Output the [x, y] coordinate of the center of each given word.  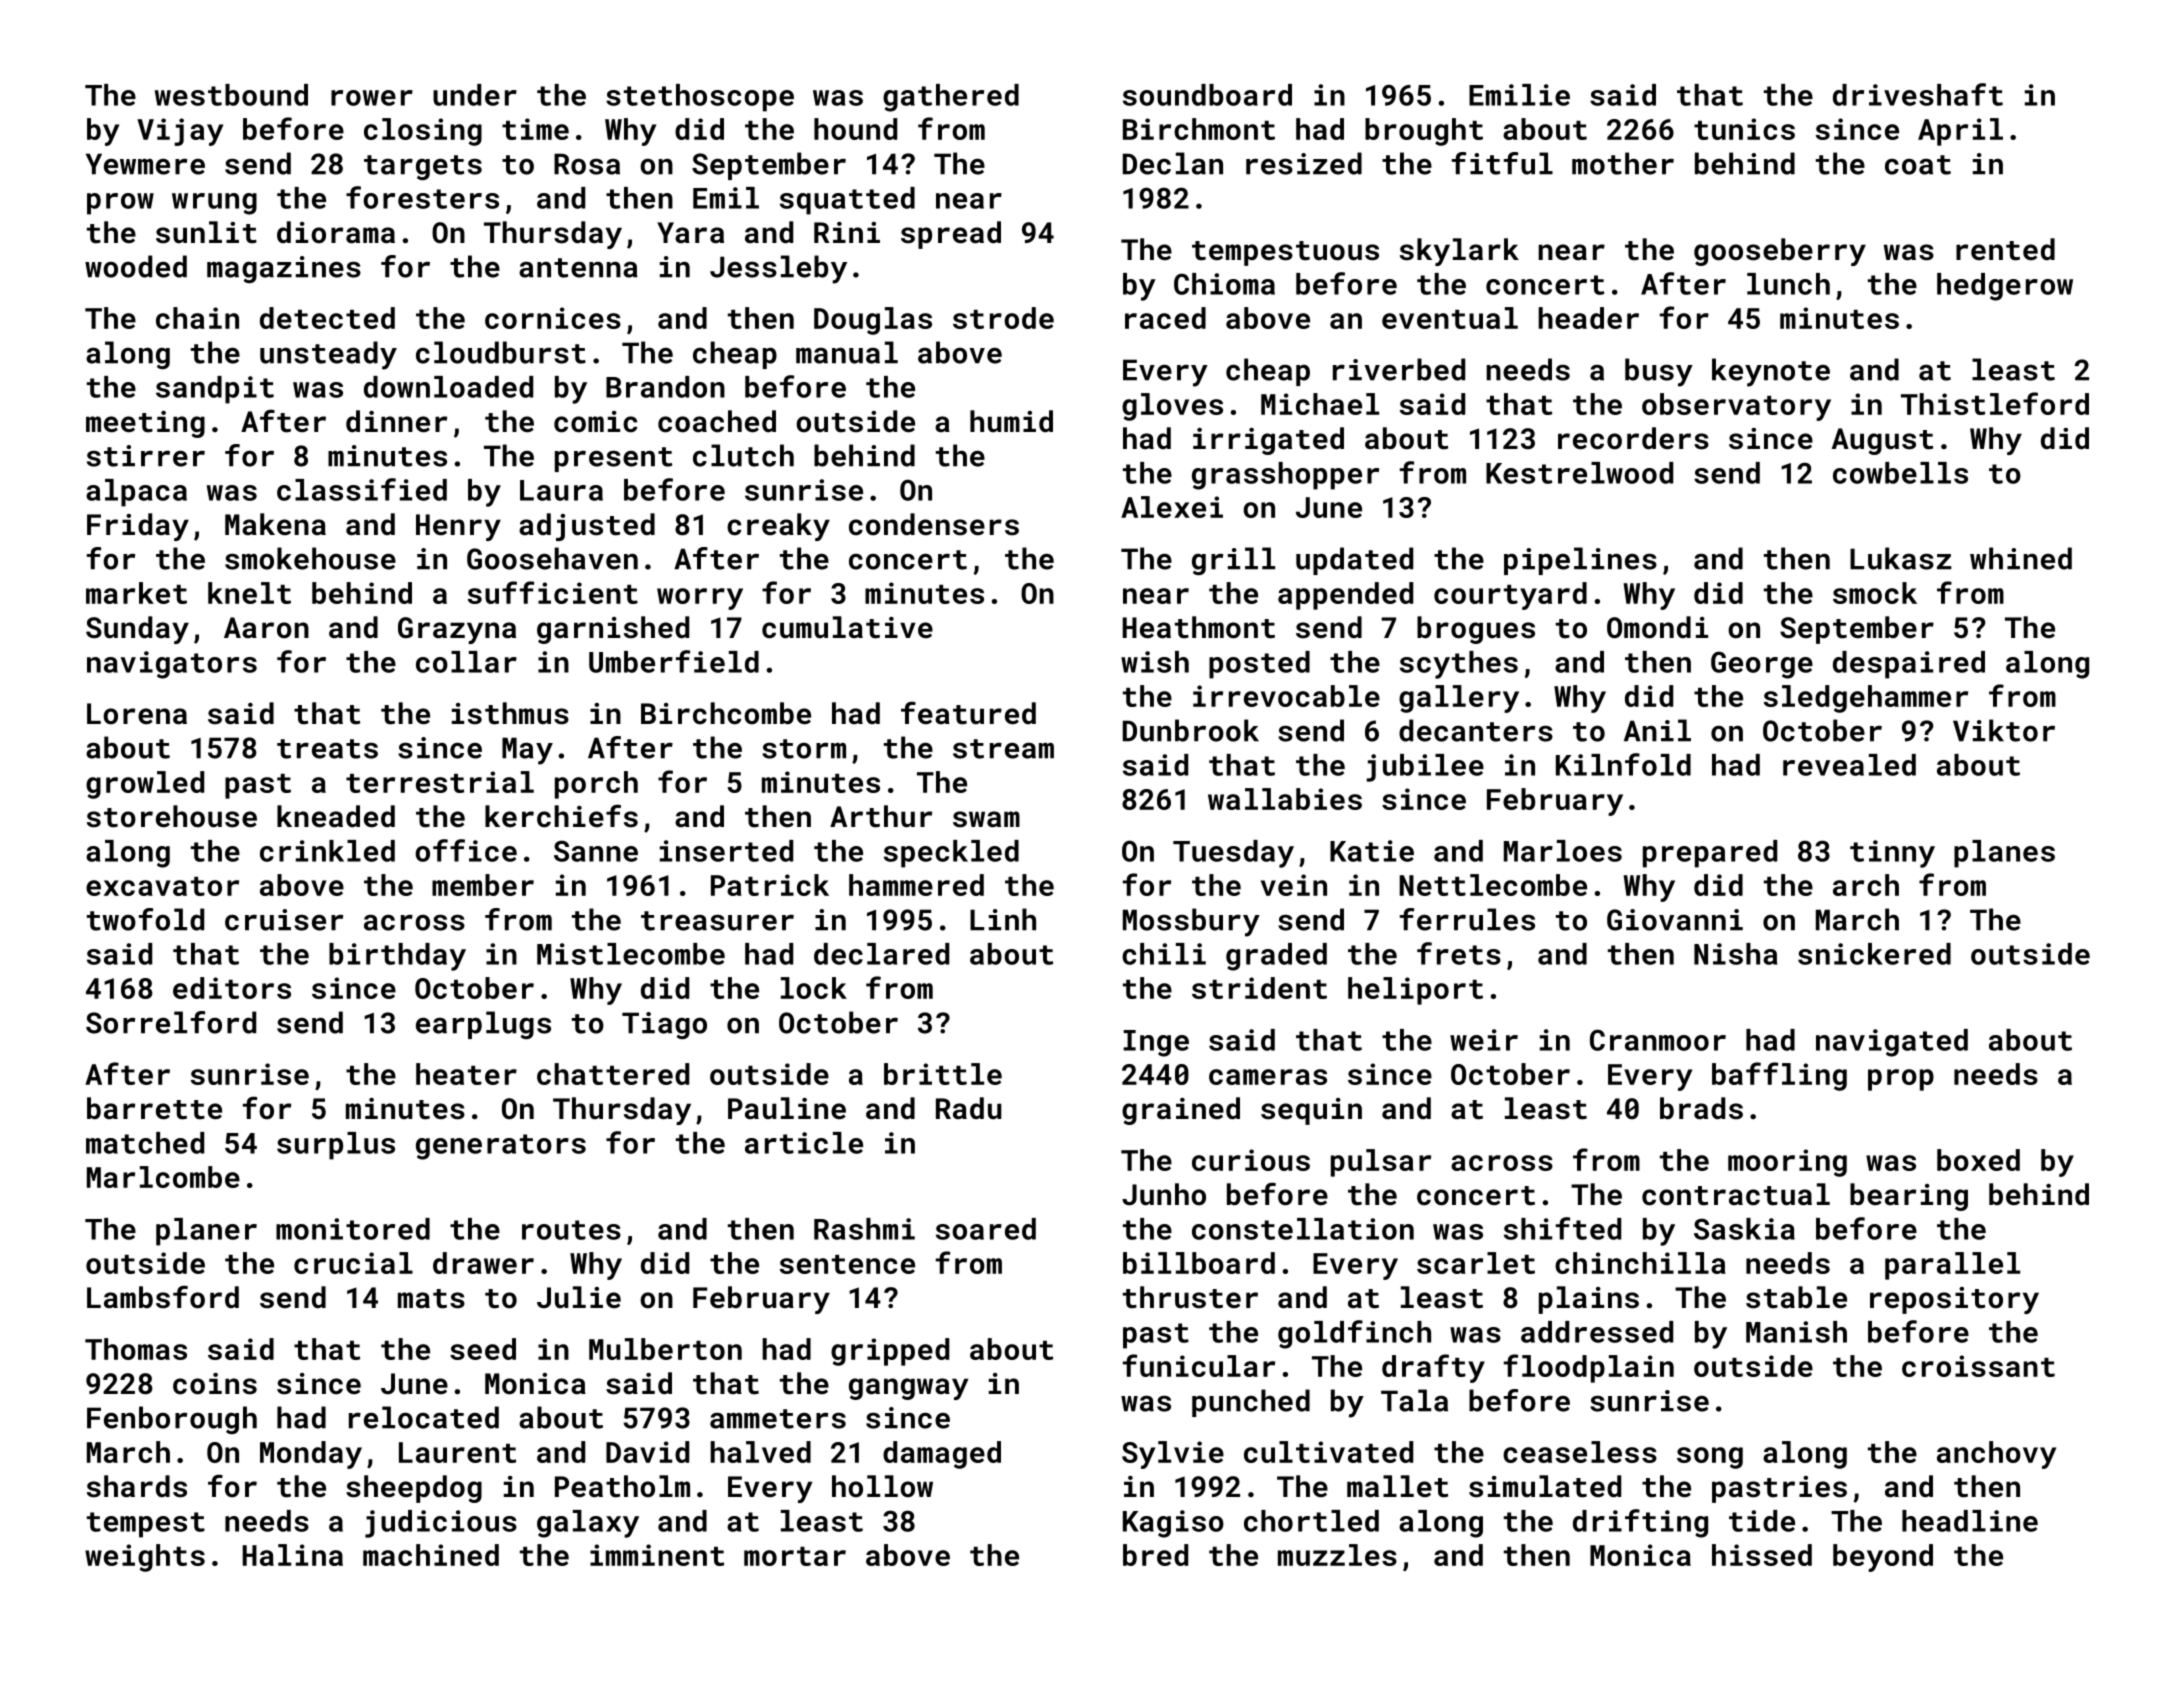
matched [145, 1143]
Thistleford [1995, 403]
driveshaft [1918, 94]
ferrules [1467, 919]
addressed [1597, 1332]
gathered [951, 98]
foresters [422, 197]
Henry [458, 527]
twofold [145, 919]
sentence [847, 1264]
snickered [1874, 954]
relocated [424, 1417]
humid [1011, 421]
